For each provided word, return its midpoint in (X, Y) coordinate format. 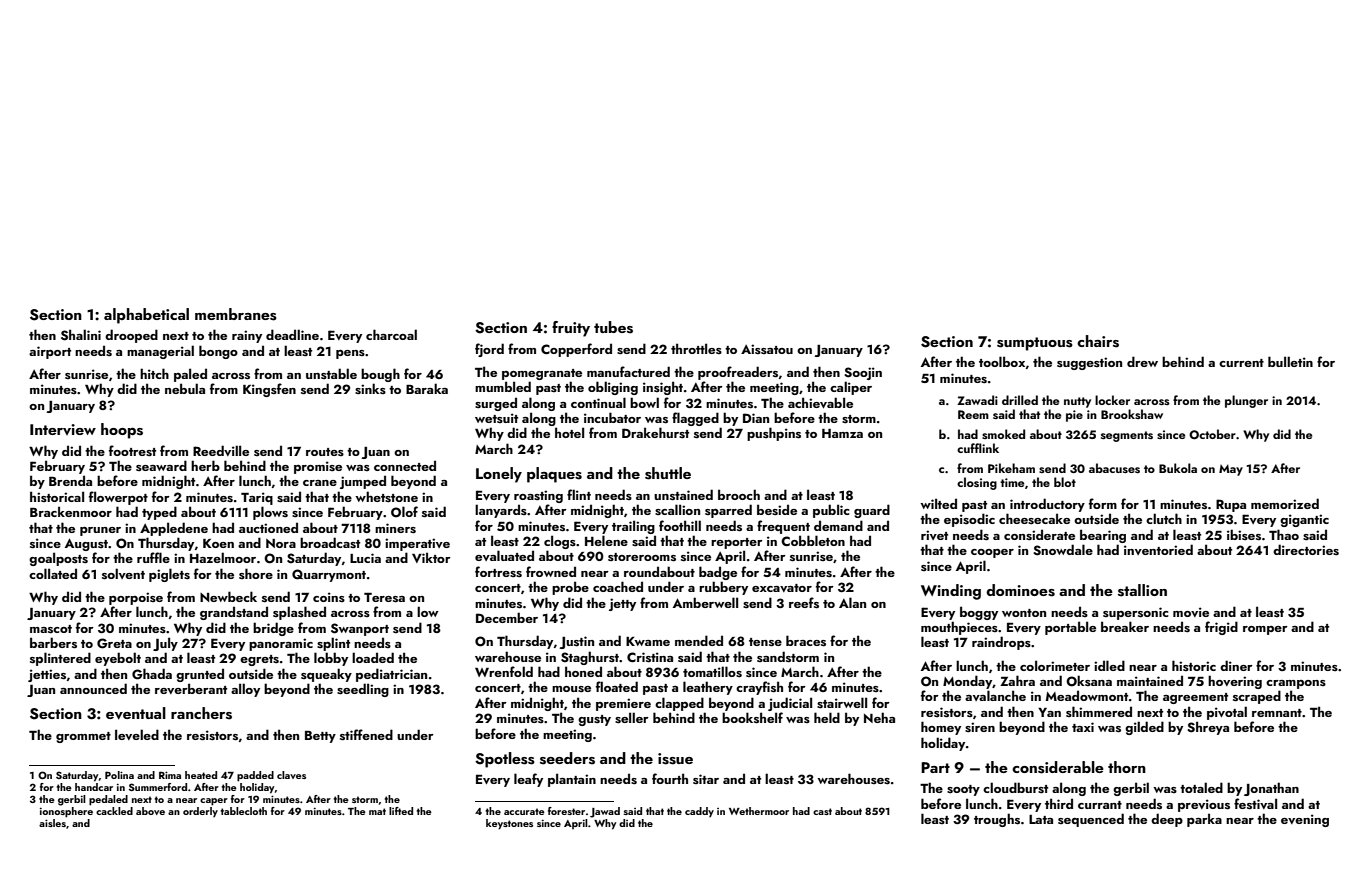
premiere (623, 704)
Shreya (1208, 728)
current (1241, 363)
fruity (571, 329)
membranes (236, 314)
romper (1265, 630)
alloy (245, 690)
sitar (706, 779)
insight (663, 388)
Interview (63, 429)
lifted (401, 811)
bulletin (1290, 361)
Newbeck (228, 596)
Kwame (648, 641)
